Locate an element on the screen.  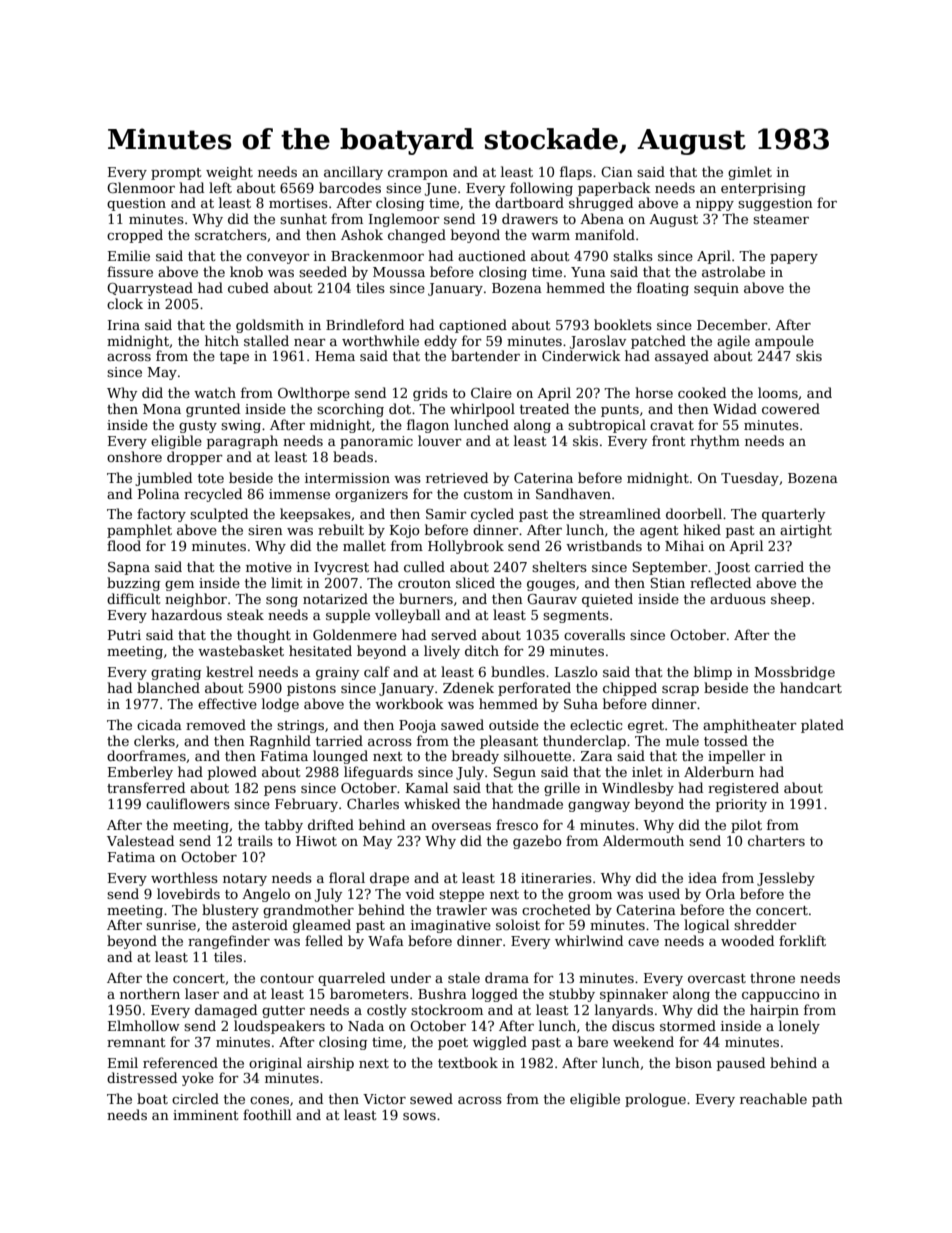
crampon is located at coordinates (418, 175).
